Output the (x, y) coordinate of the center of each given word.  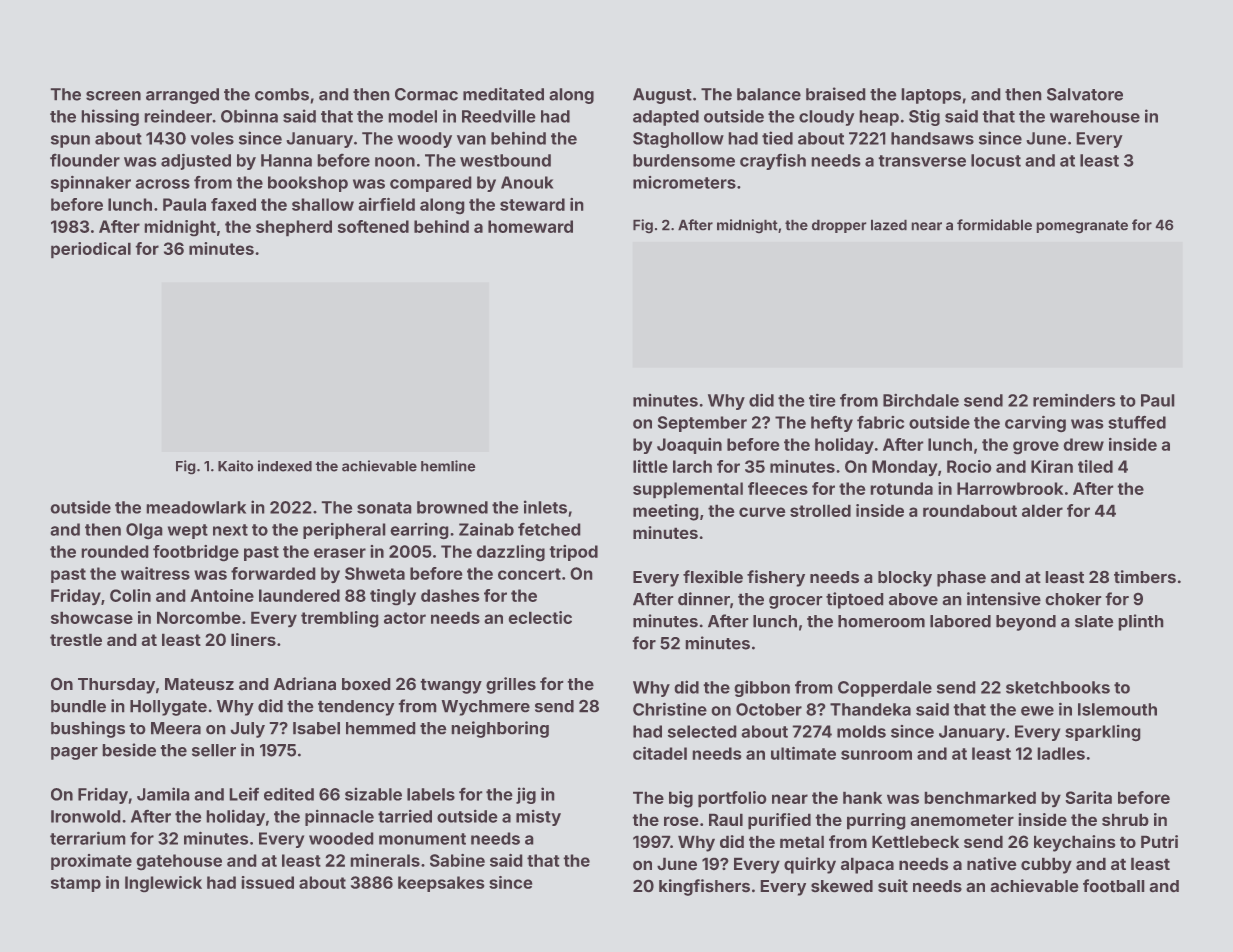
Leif (244, 794)
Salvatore (1085, 94)
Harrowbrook (1010, 488)
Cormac (426, 94)
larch (692, 466)
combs (282, 94)
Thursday (116, 686)
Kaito (235, 466)
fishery (776, 578)
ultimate (803, 753)
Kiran (1052, 466)
